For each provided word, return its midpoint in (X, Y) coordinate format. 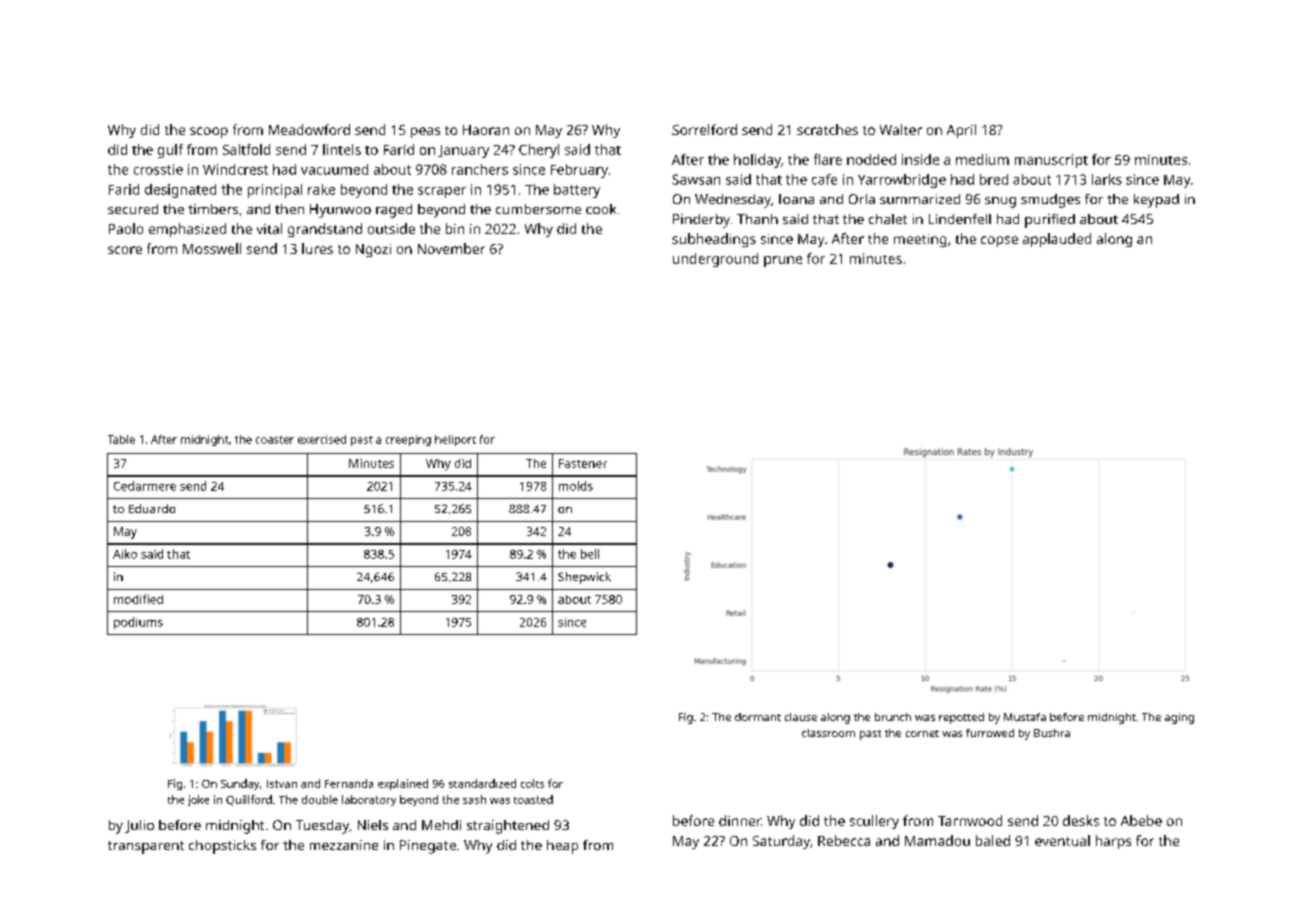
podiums (138, 623)
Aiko (125, 554)
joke (198, 800)
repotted (961, 718)
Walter (901, 129)
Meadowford (309, 129)
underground (715, 260)
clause (801, 717)
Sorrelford (704, 129)
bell (590, 554)
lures (317, 248)
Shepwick (584, 578)
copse (999, 241)
